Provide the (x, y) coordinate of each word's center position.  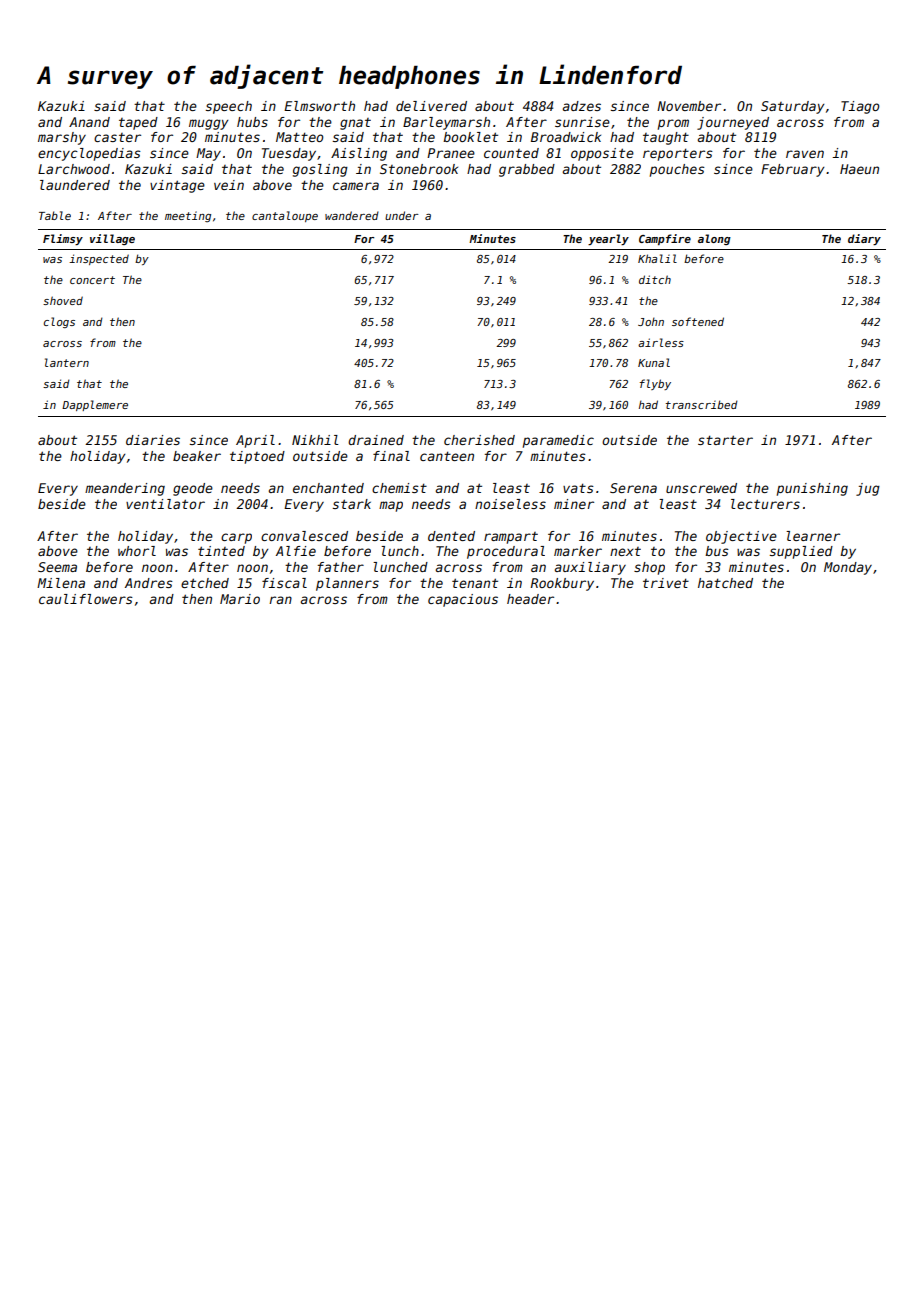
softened (698, 321)
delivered (431, 106)
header (530, 599)
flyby (655, 384)
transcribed (702, 404)
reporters (678, 154)
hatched (725, 583)
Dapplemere (95, 405)
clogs (59, 322)
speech (229, 107)
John (651, 321)
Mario (240, 599)
